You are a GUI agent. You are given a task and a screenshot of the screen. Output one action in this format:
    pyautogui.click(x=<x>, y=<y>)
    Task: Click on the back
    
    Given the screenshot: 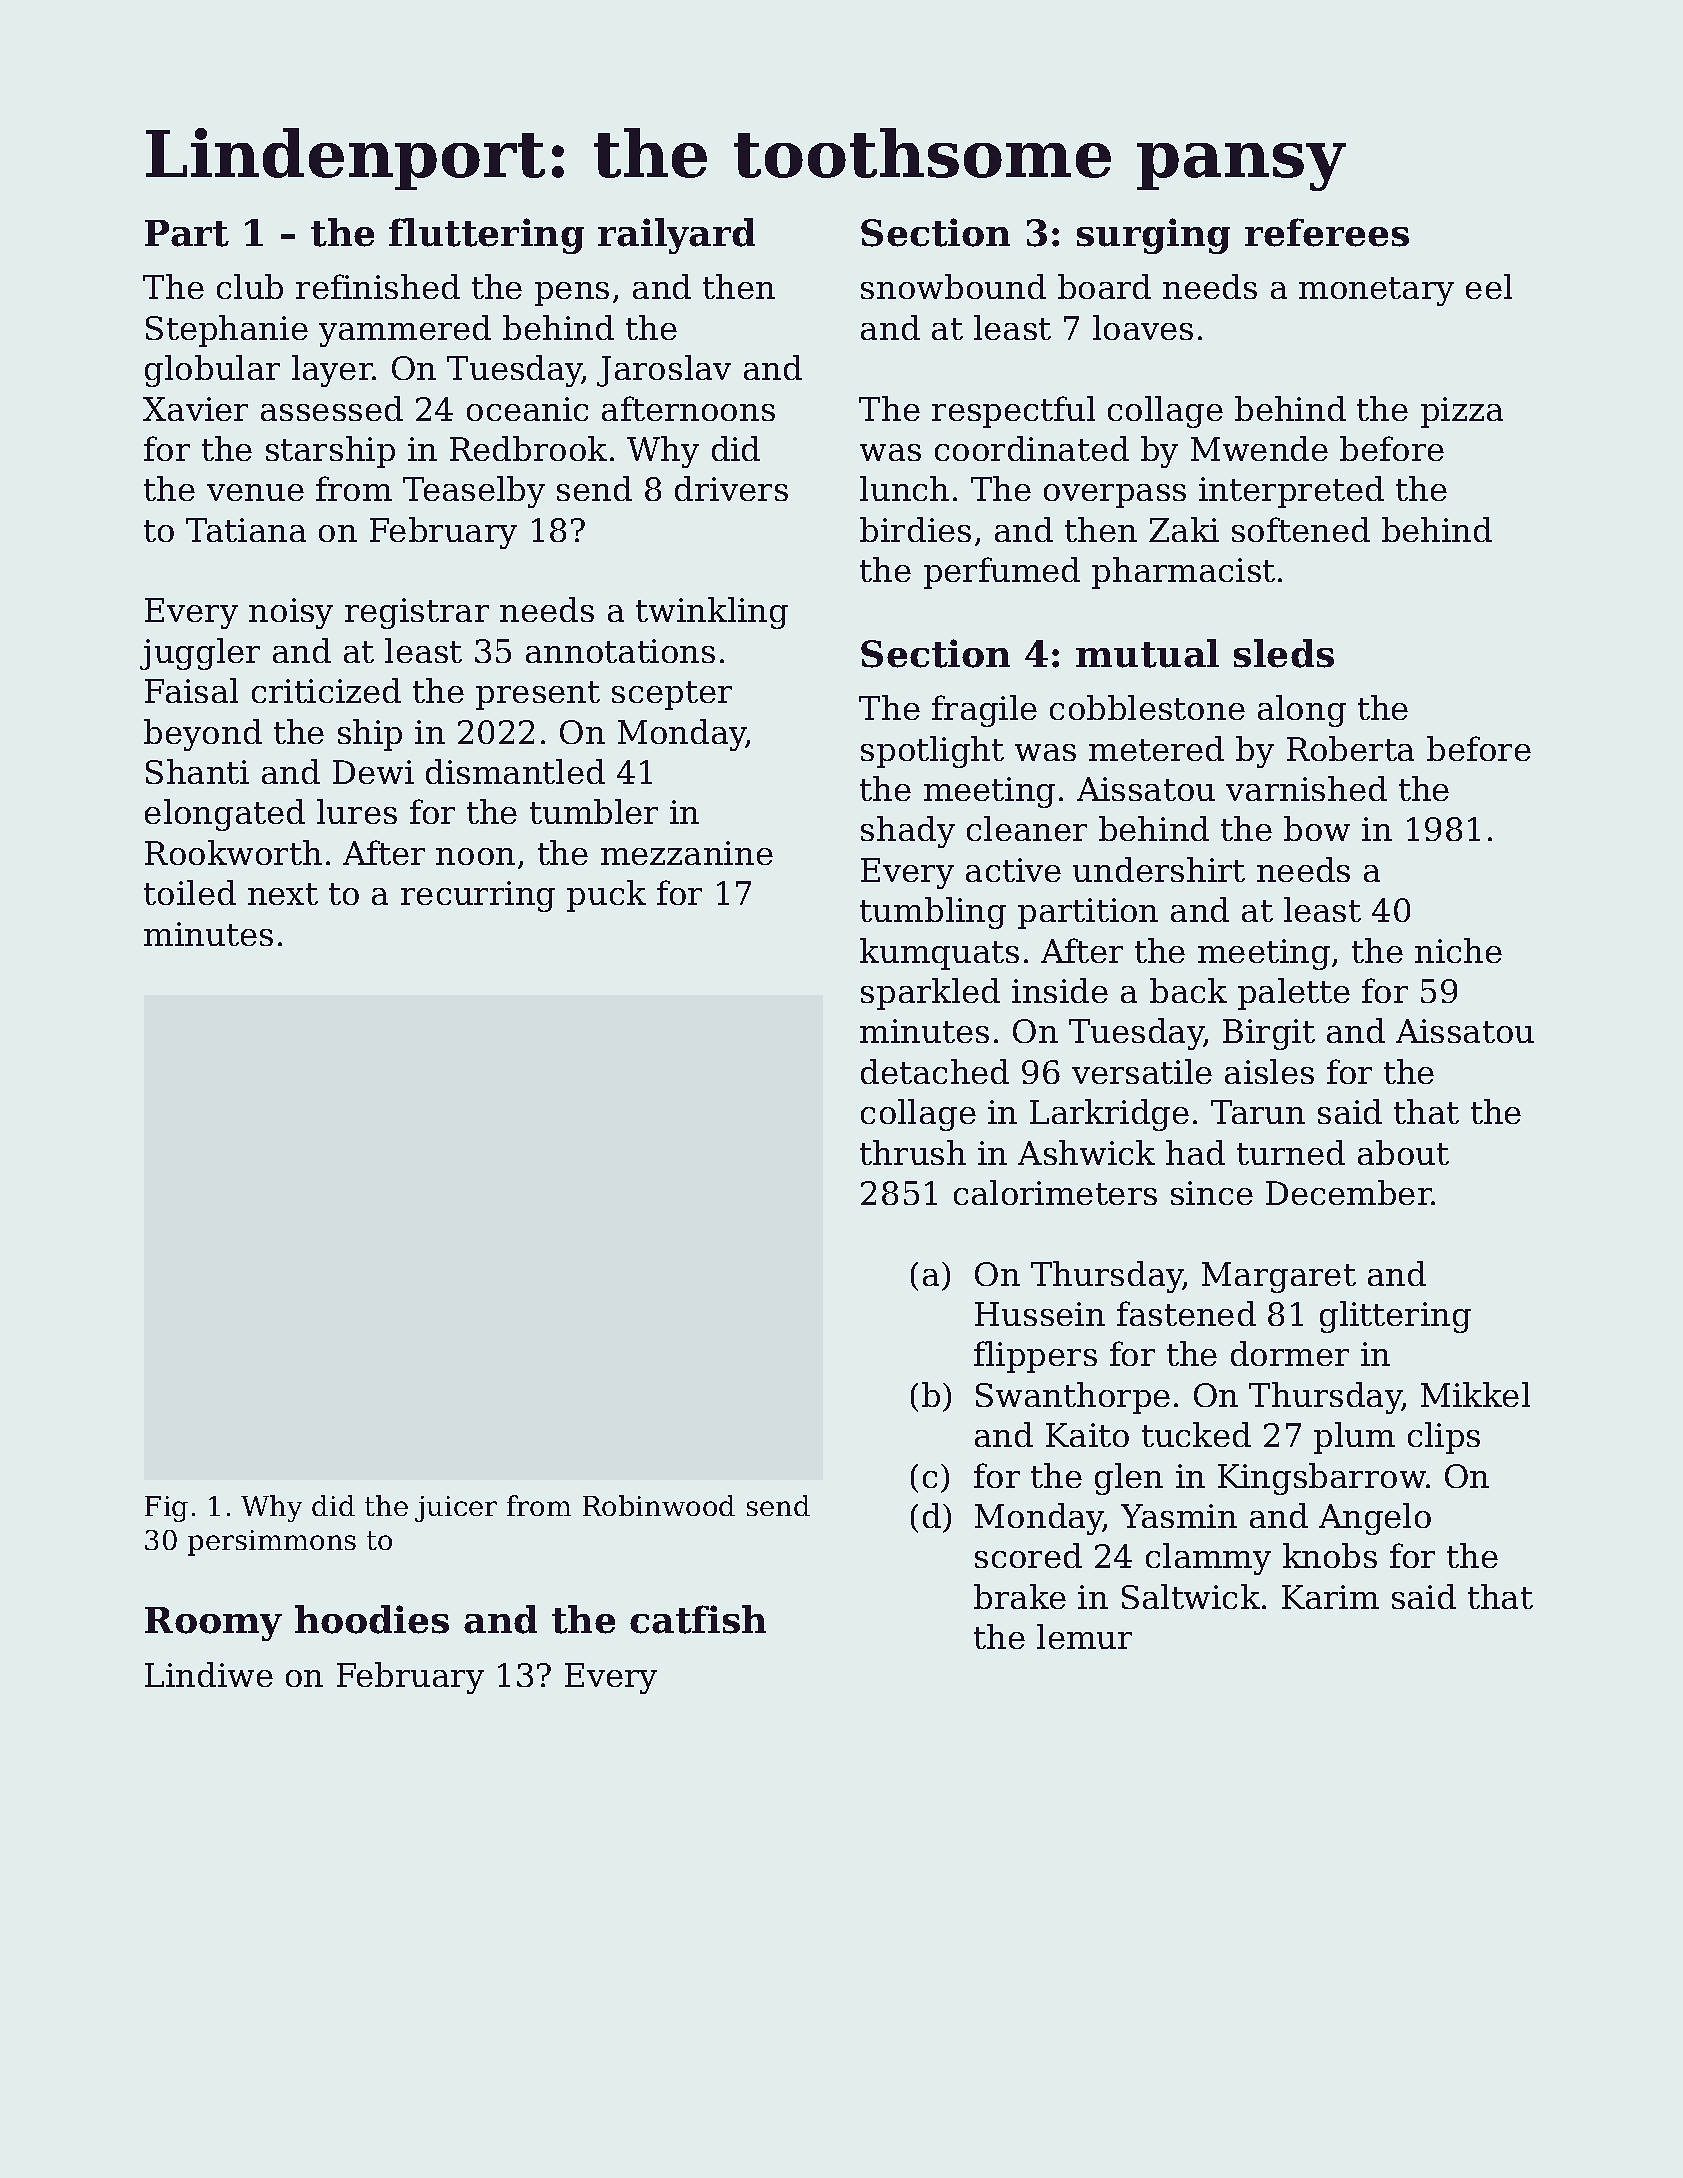 What is the action you would take?
    pyautogui.click(x=1188, y=990)
